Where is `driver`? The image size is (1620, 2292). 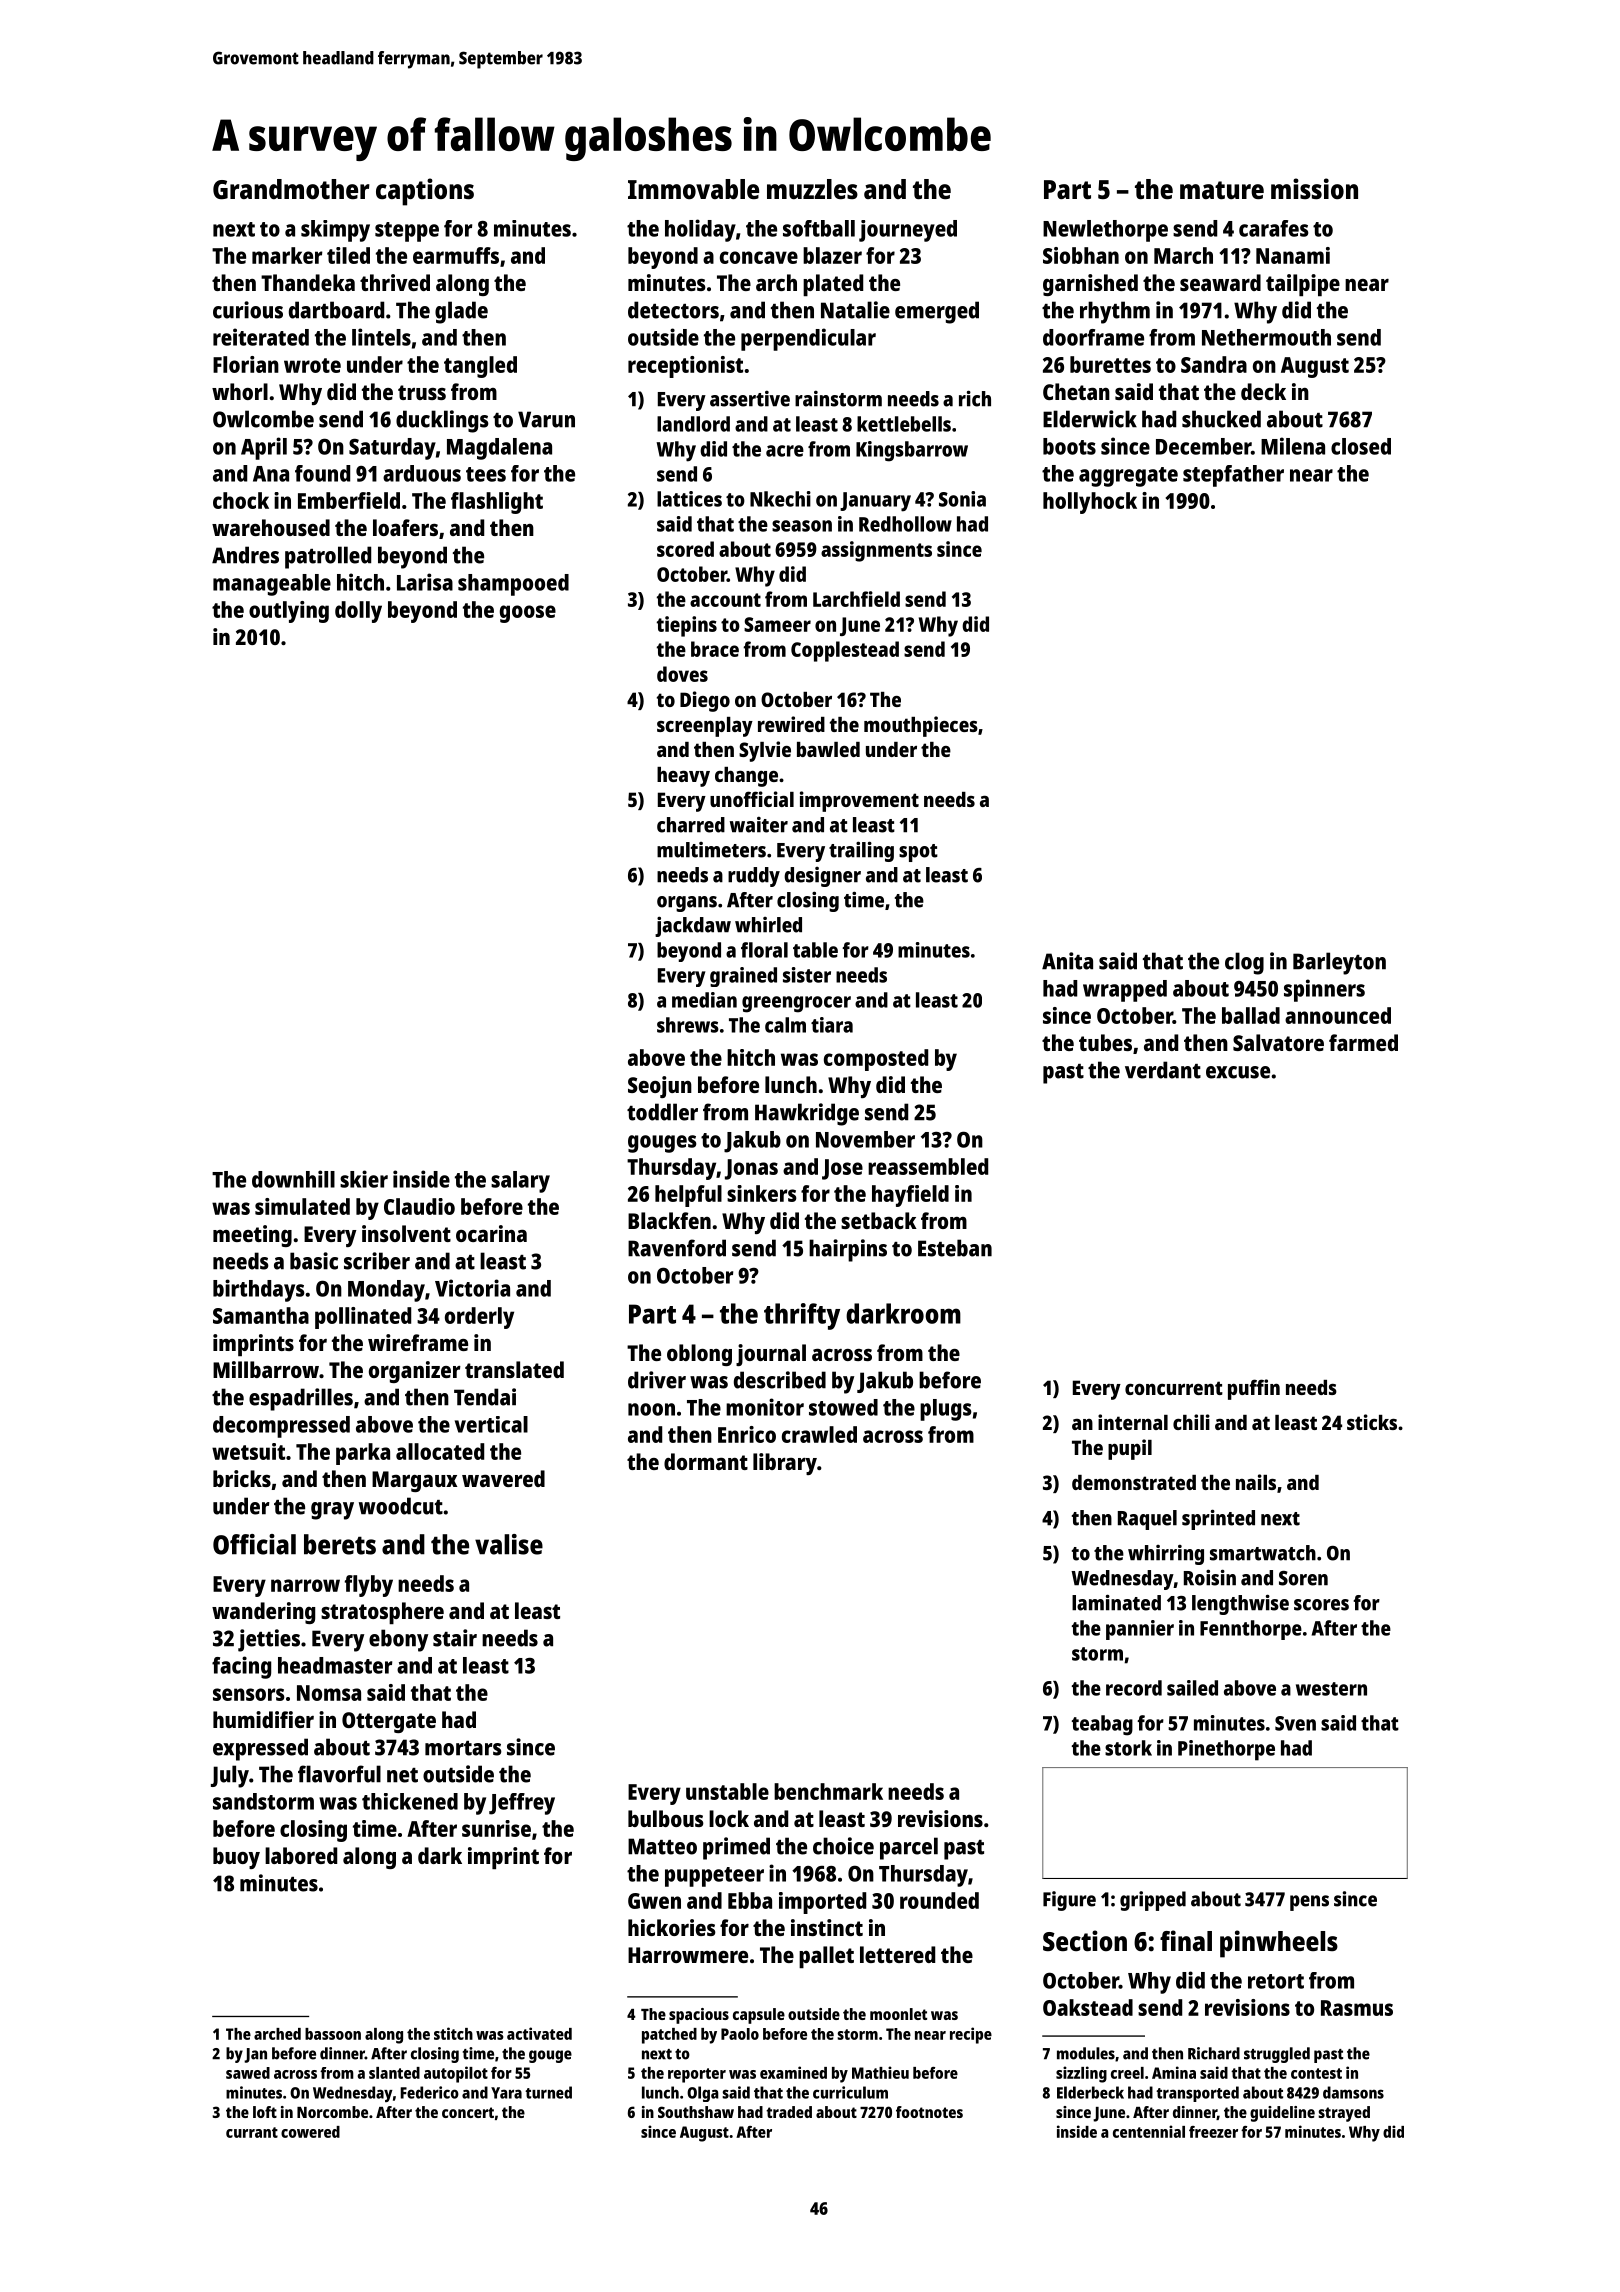 driver is located at coordinates (657, 1380).
